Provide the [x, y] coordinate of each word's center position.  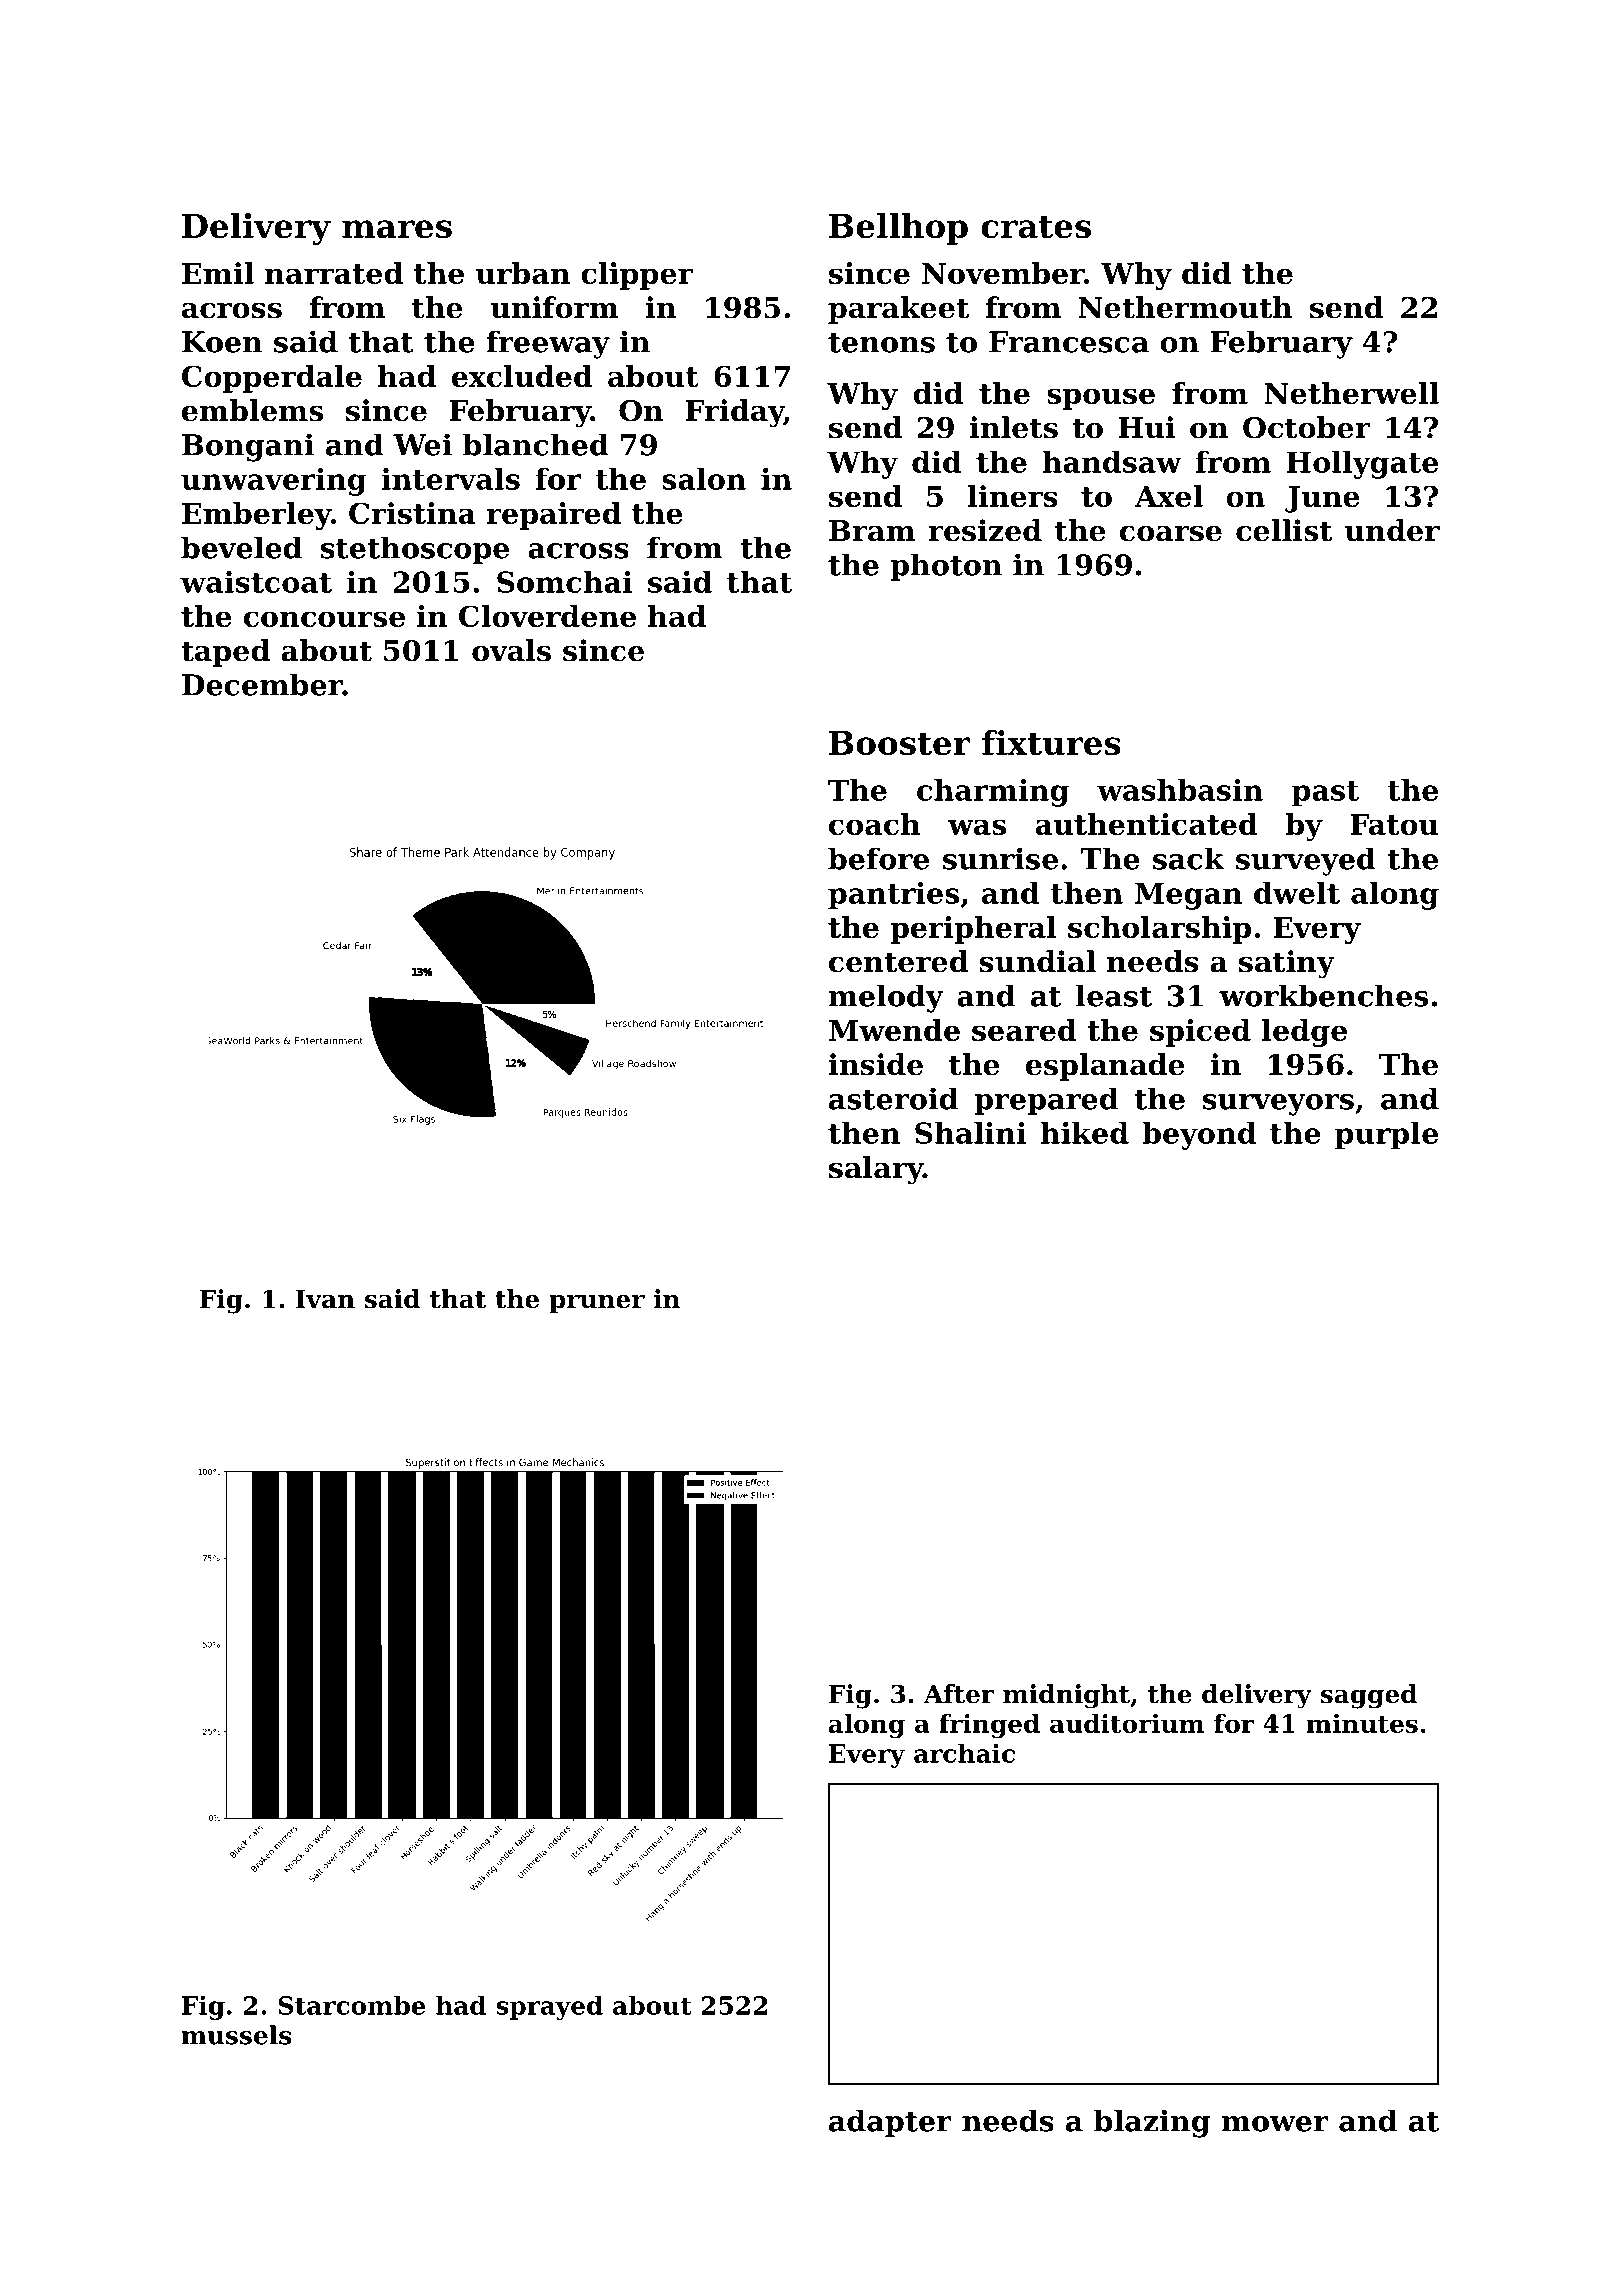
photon [946, 567]
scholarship [1159, 930]
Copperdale [272, 379]
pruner [597, 1304]
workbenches [1323, 995]
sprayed [549, 2007]
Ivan [325, 1299]
